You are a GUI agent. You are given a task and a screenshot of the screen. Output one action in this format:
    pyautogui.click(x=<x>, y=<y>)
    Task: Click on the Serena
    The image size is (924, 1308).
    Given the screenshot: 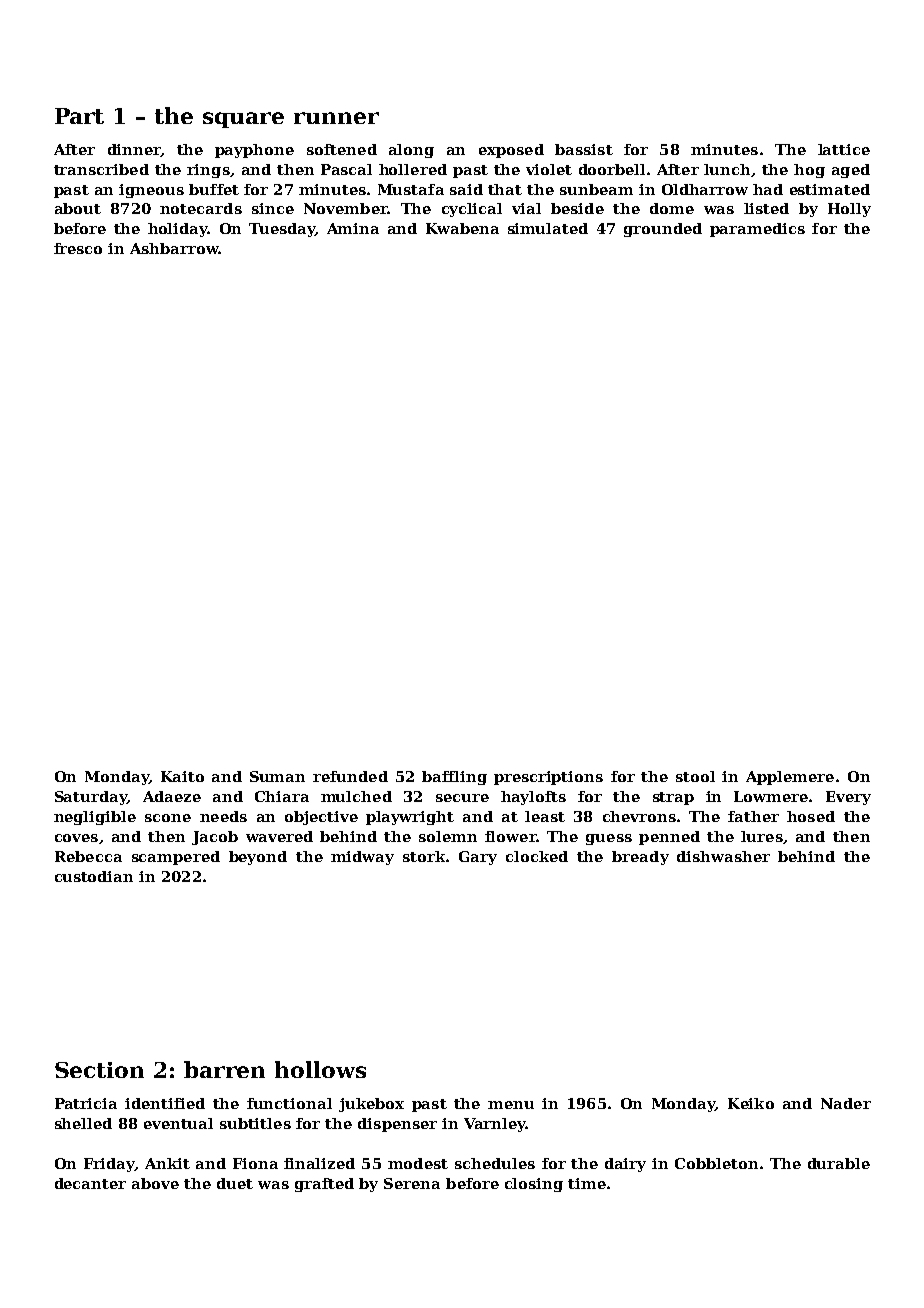 What is the action you would take?
    pyautogui.click(x=412, y=1183)
